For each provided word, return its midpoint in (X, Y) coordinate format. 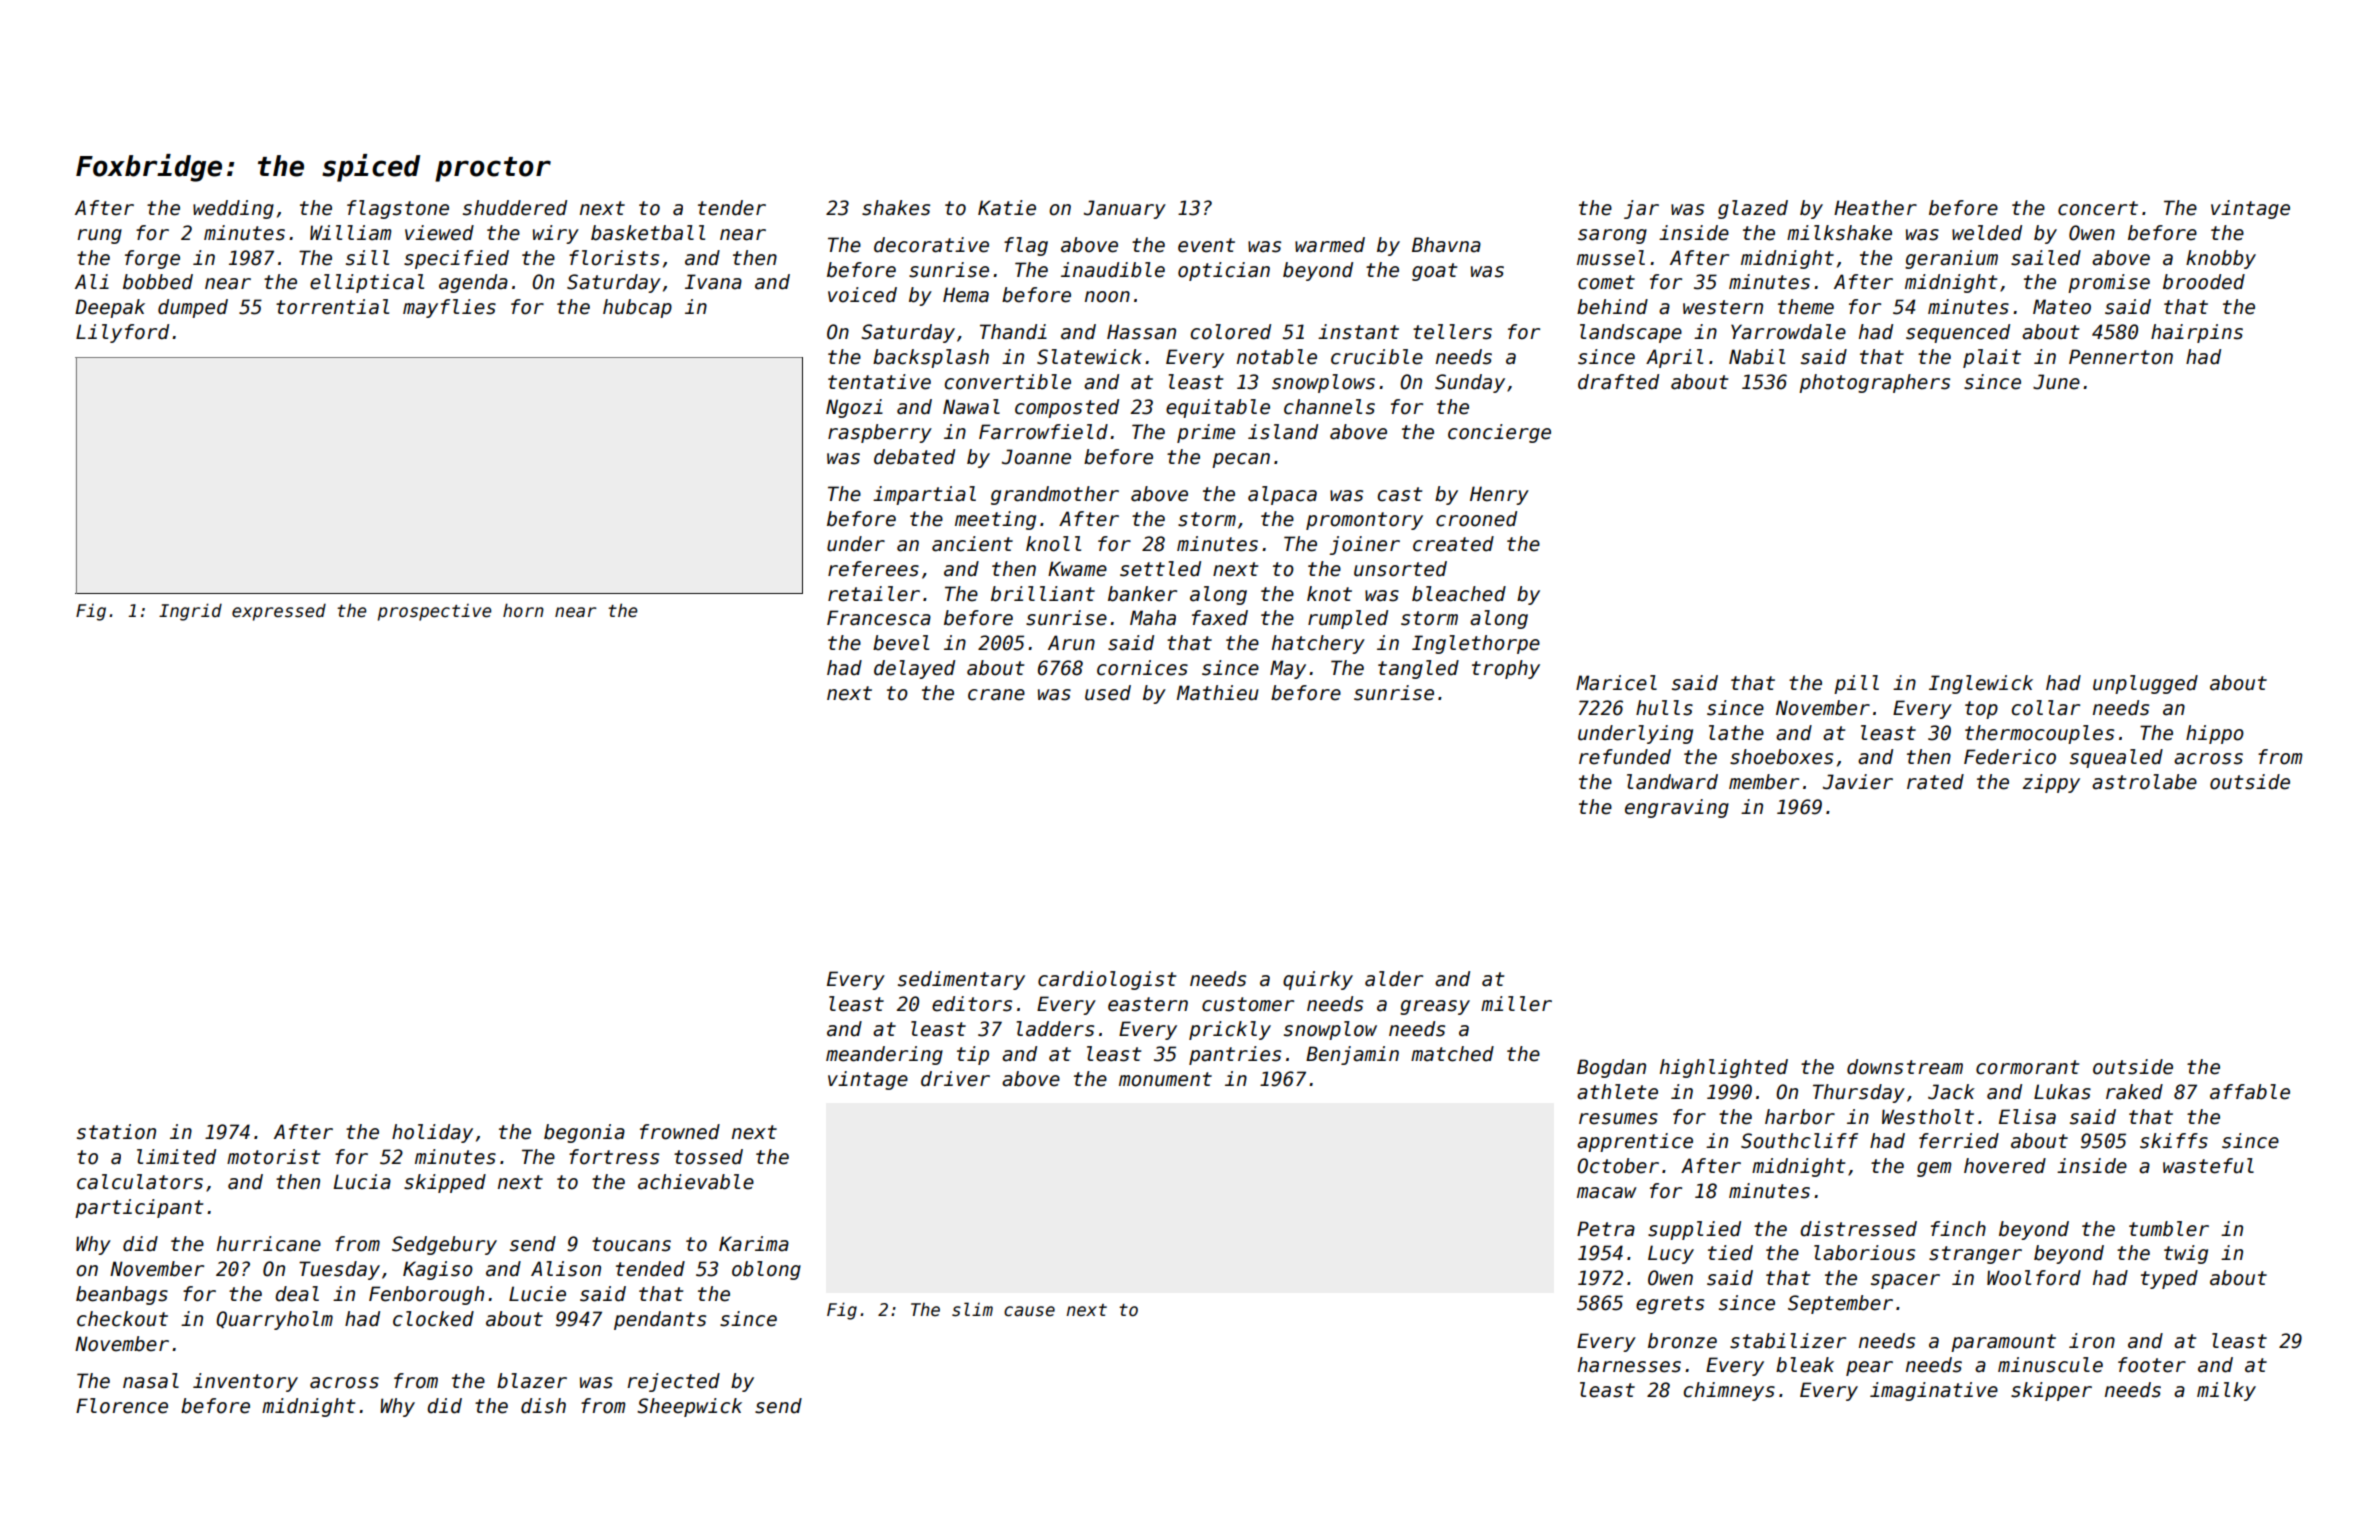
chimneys (1729, 1391)
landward (1672, 782)
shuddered (515, 208)
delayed (914, 669)
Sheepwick (689, 1407)
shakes (896, 208)
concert (2098, 208)
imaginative (1934, 1391)
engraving (1677, 808)
